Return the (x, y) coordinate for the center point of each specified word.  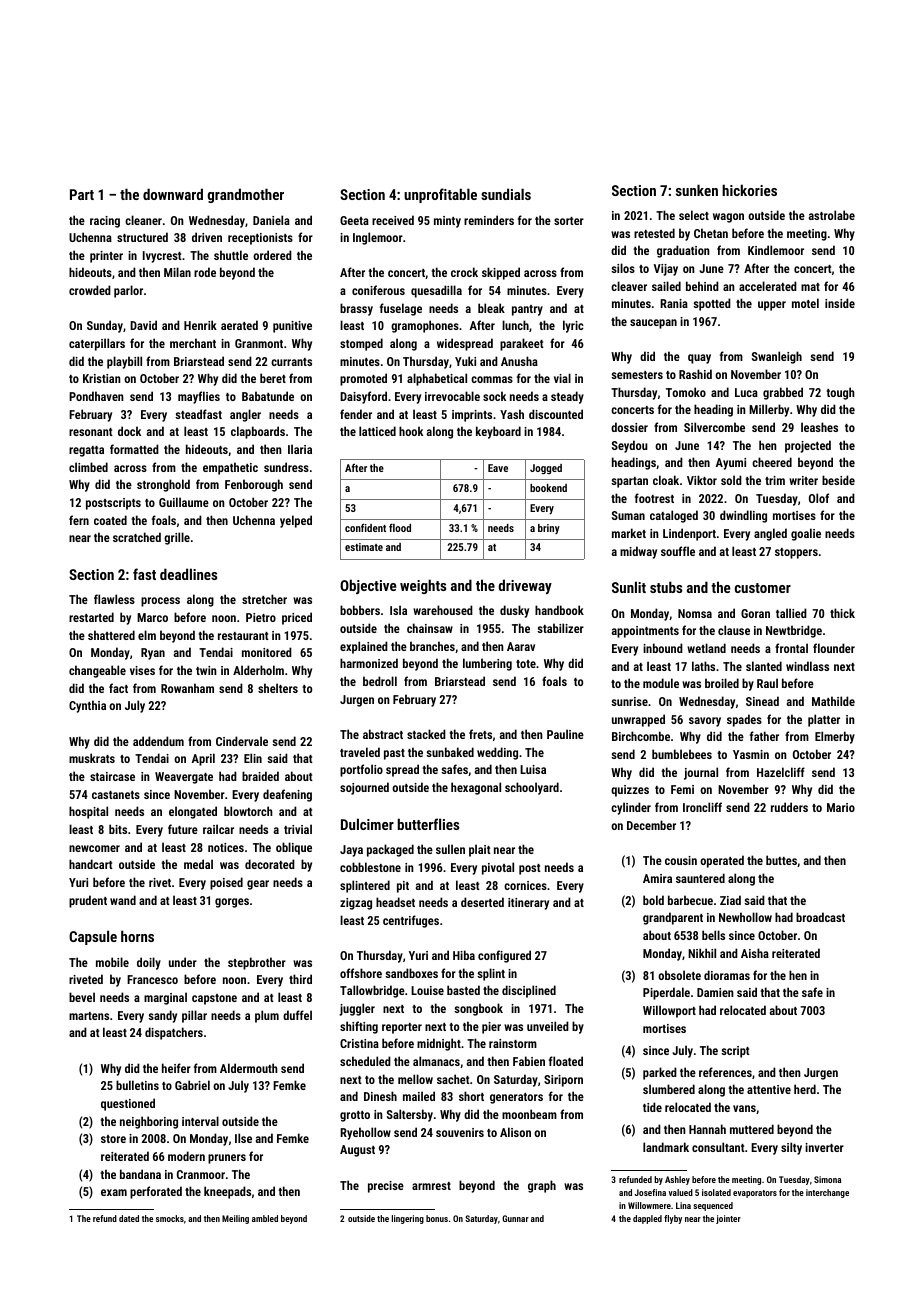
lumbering (487, 664)
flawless (114, 599)
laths (703, 666)
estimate (364, 547)
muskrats (92, 758)
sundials (506, 194)
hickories (749, 190)
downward (173, 194)
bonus (437, 1218)
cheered (772, 462)
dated (129, 1218)
